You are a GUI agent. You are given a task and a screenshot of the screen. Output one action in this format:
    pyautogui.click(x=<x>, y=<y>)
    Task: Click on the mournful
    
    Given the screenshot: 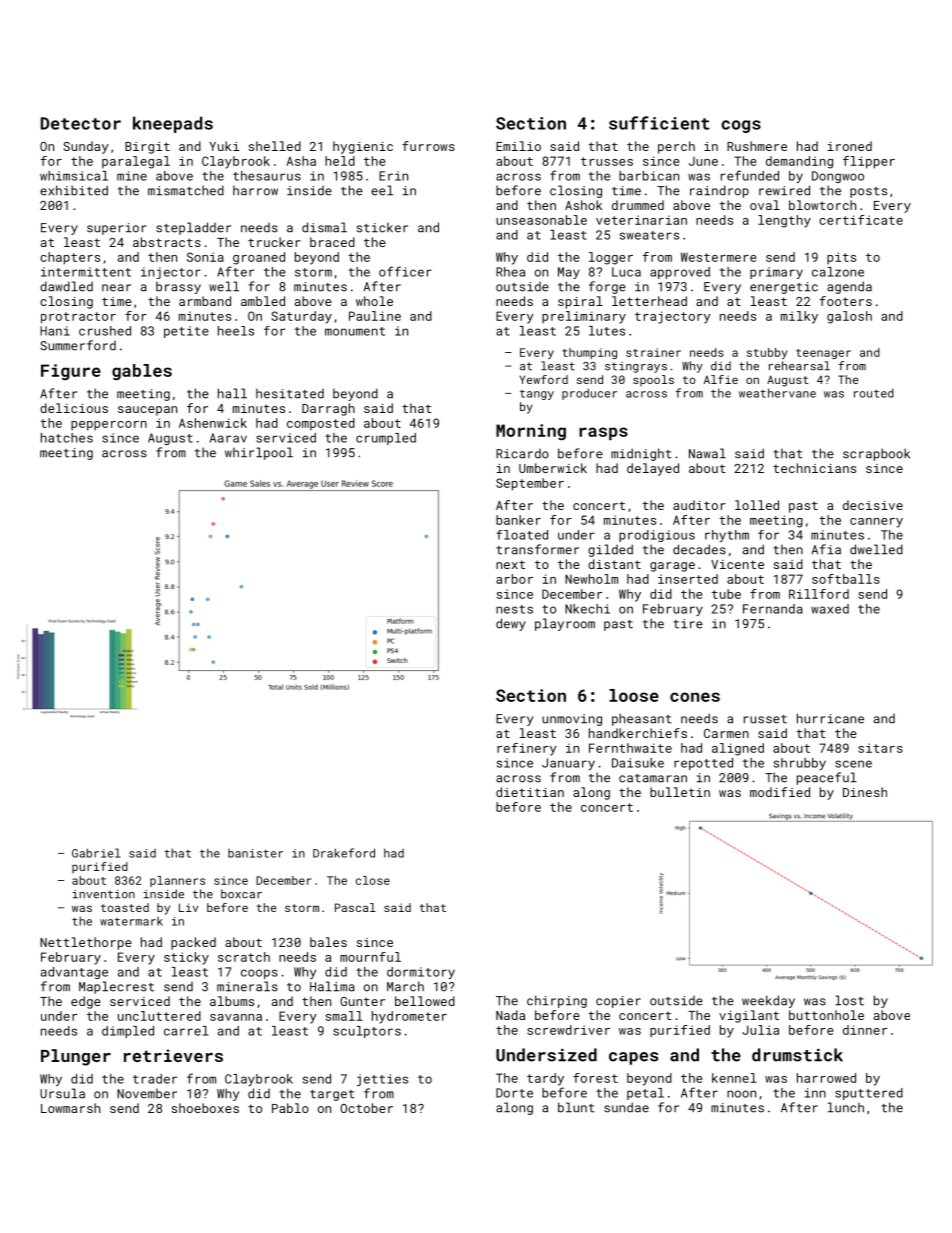 What is the action you would take?
    pyautogui.click(x=370, y=957)
